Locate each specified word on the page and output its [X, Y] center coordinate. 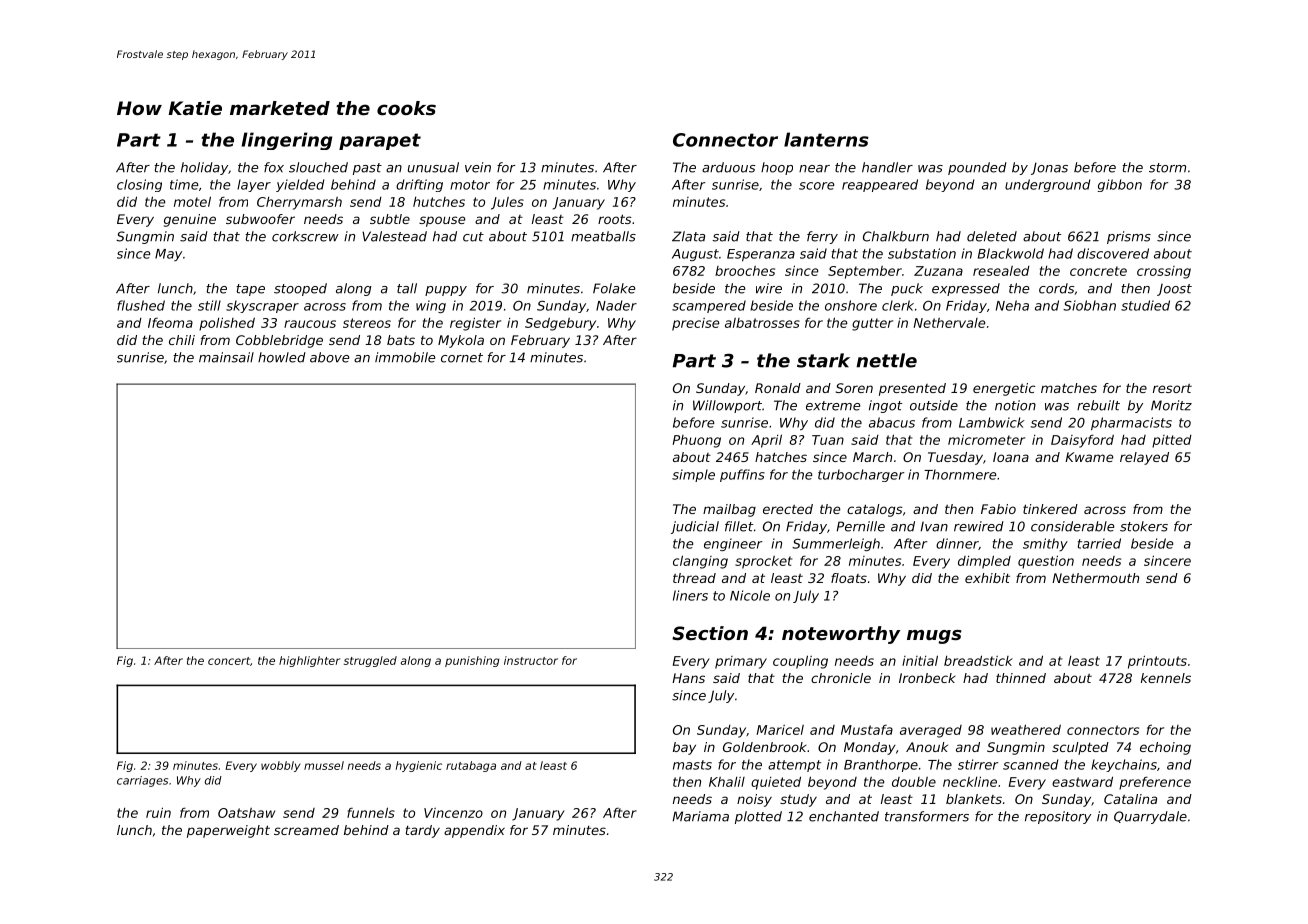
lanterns [826, 139]
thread [694, 578]
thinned [1021, 678]
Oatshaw [246, 813]
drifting [419, 185]
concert [229, 661]
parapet [380, 141]
